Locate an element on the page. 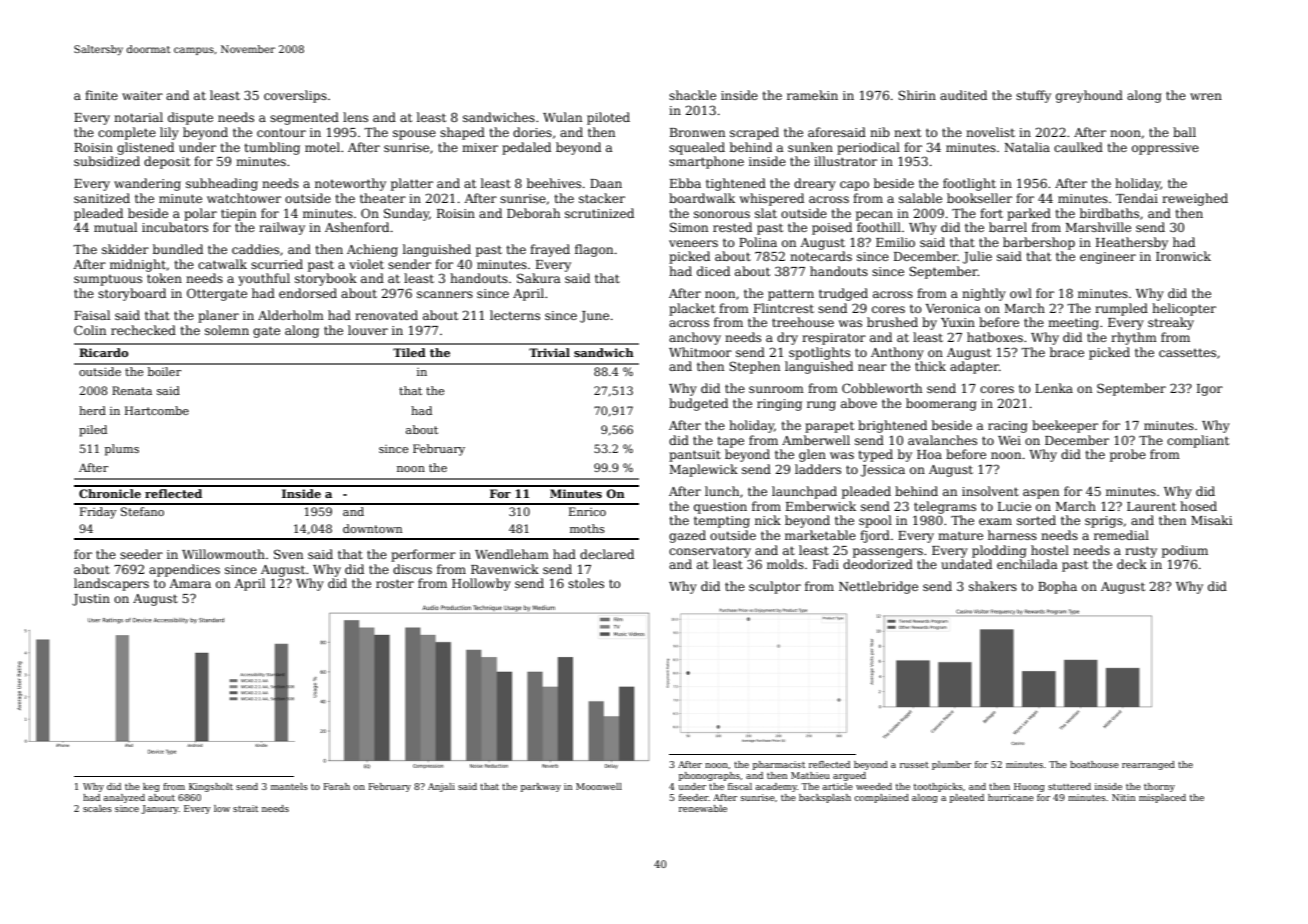  strait is located at coordinates (245, 808).
